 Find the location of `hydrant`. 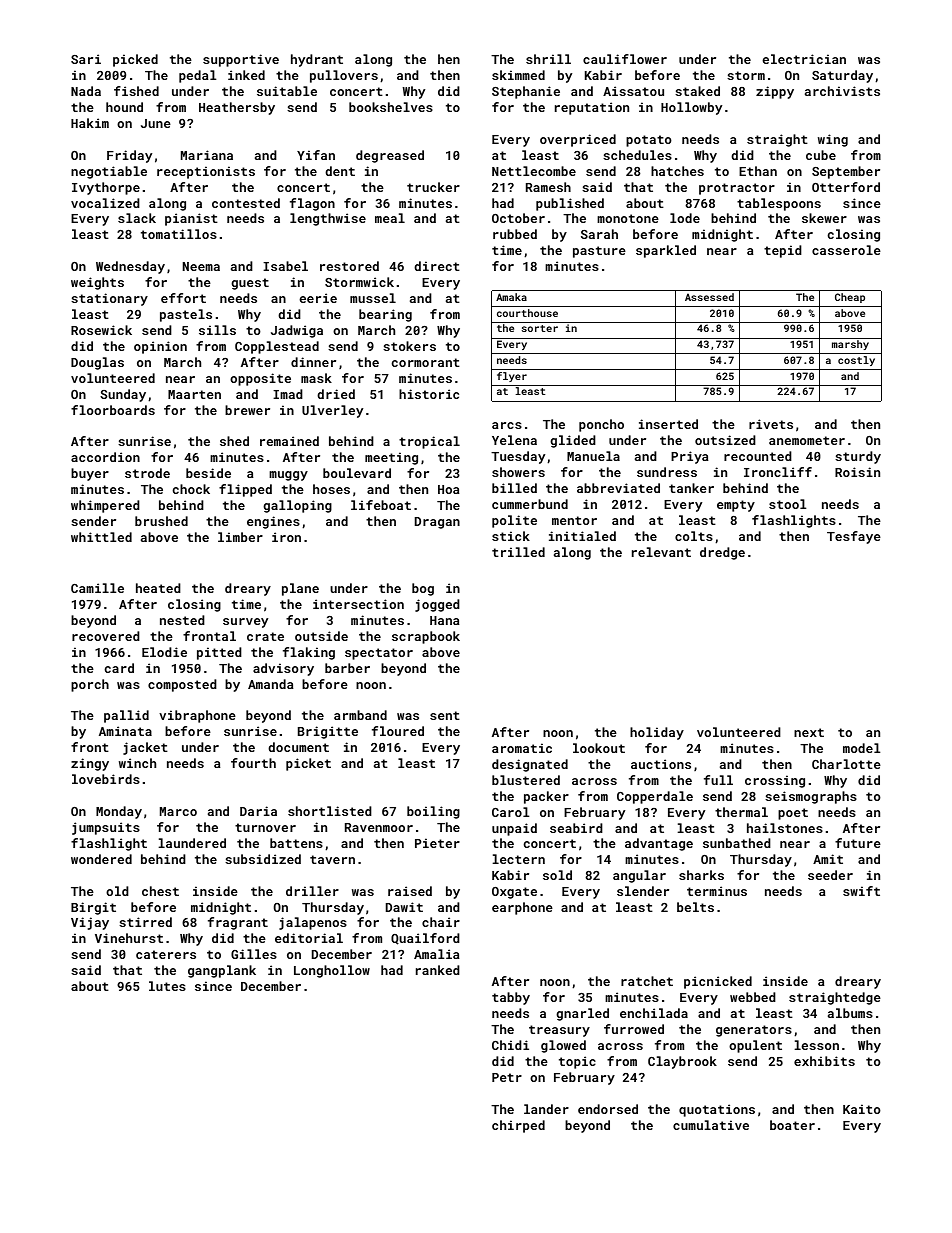

hydrant is located at coordinates (317, 60).
